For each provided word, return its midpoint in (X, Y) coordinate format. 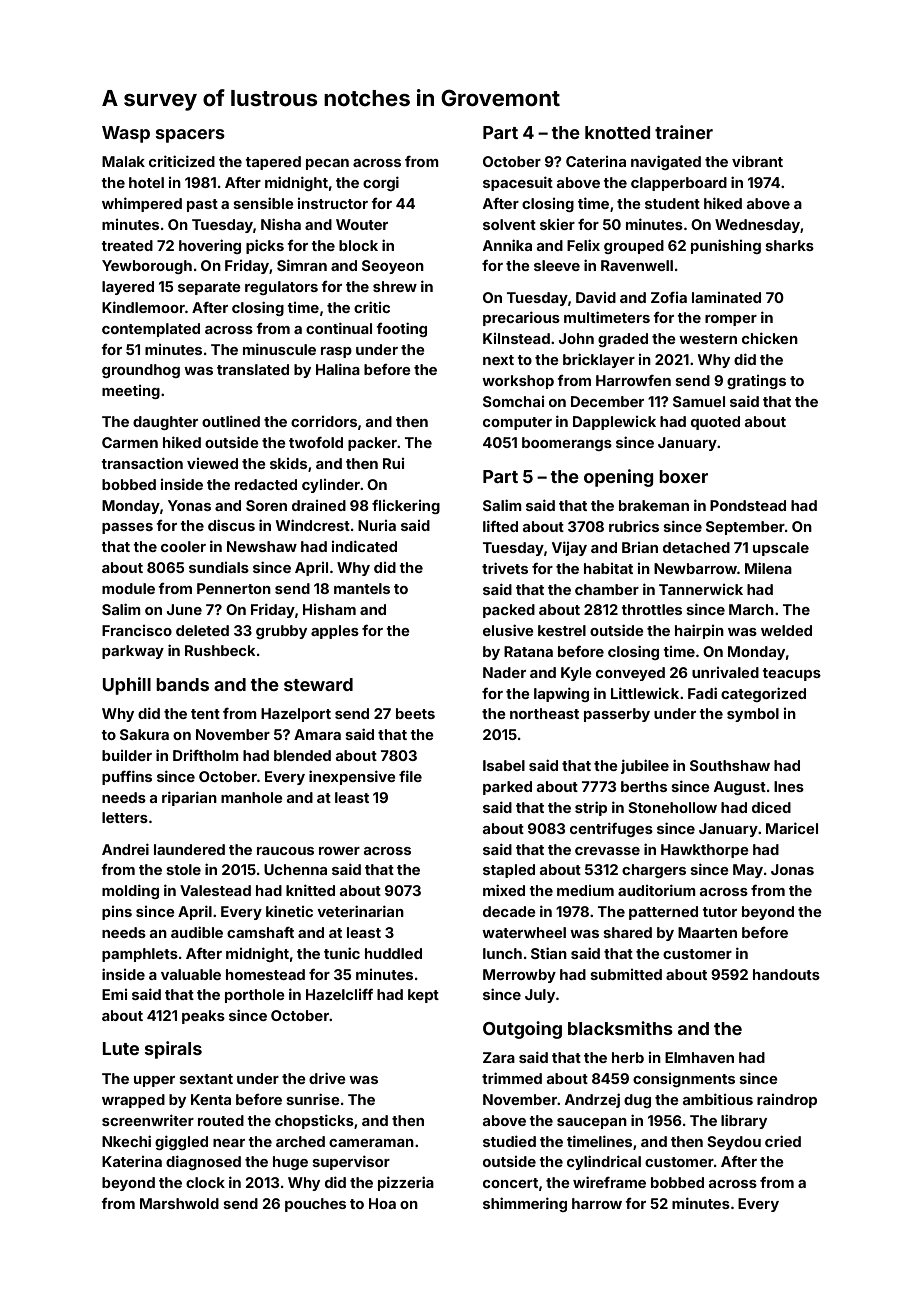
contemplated (151, 330)
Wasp (126, 134)
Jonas (792, 869)
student (672, 203)
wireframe (609, 1182)
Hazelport (296, 715)
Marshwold (179, 1203)
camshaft (260, 932)
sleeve (557, 265)
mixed (504, 890)
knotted (617, 132)
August (740, 788)
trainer (684, 132)
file (410, 776)
